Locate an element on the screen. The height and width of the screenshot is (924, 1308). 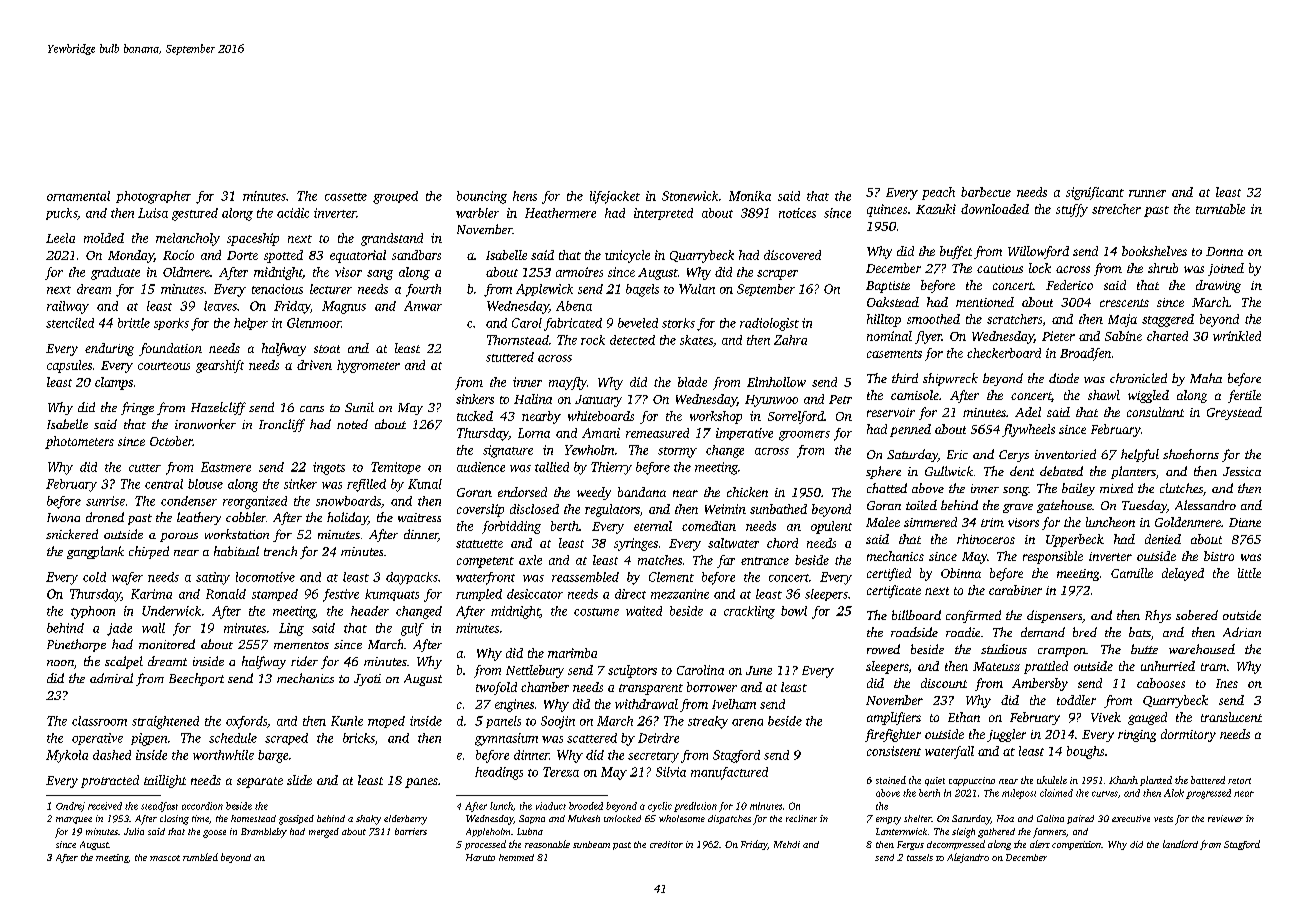
demand is located at coordinates (1043, 632).
